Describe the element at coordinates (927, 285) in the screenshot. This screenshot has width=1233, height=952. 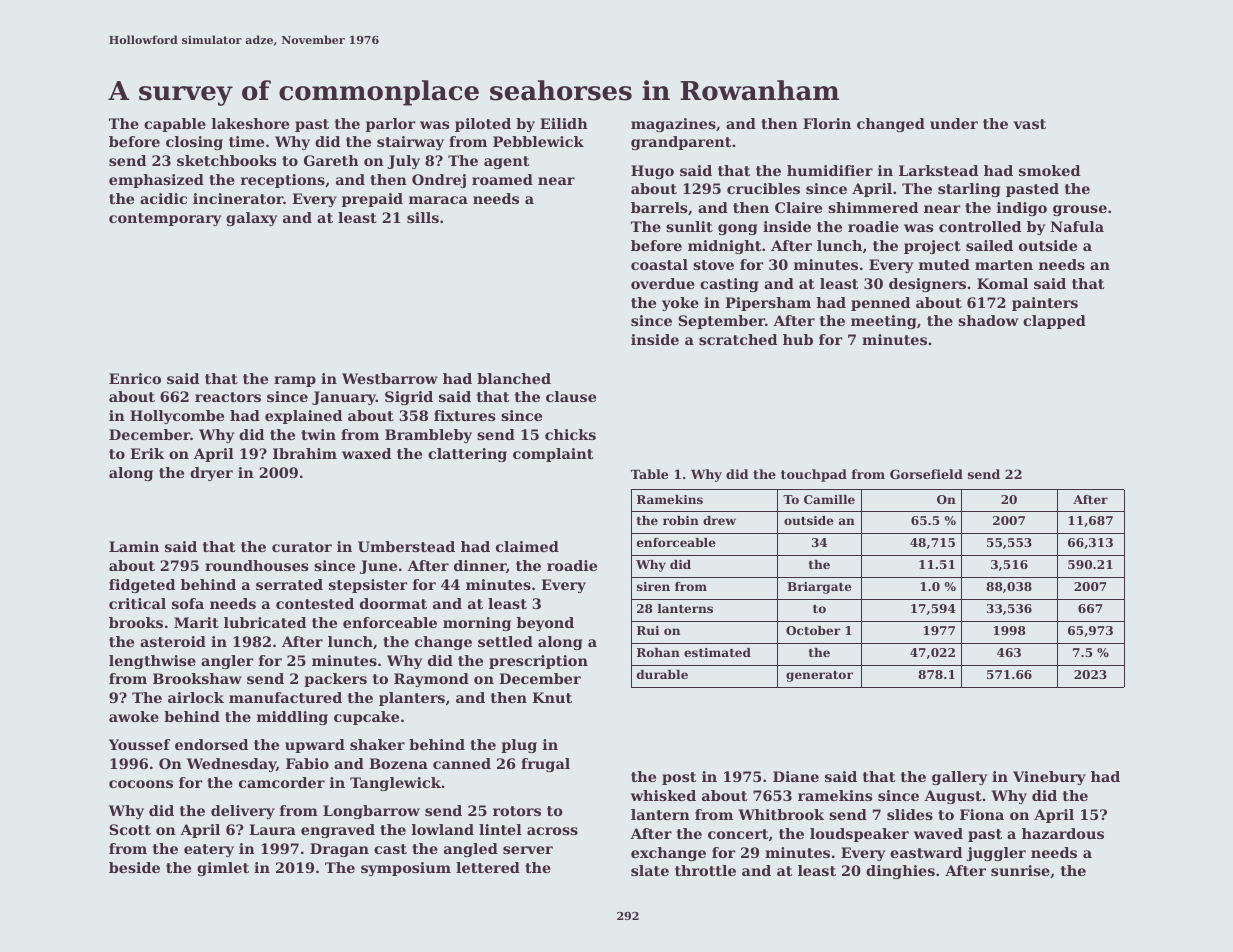
I see `designers` at that location.
